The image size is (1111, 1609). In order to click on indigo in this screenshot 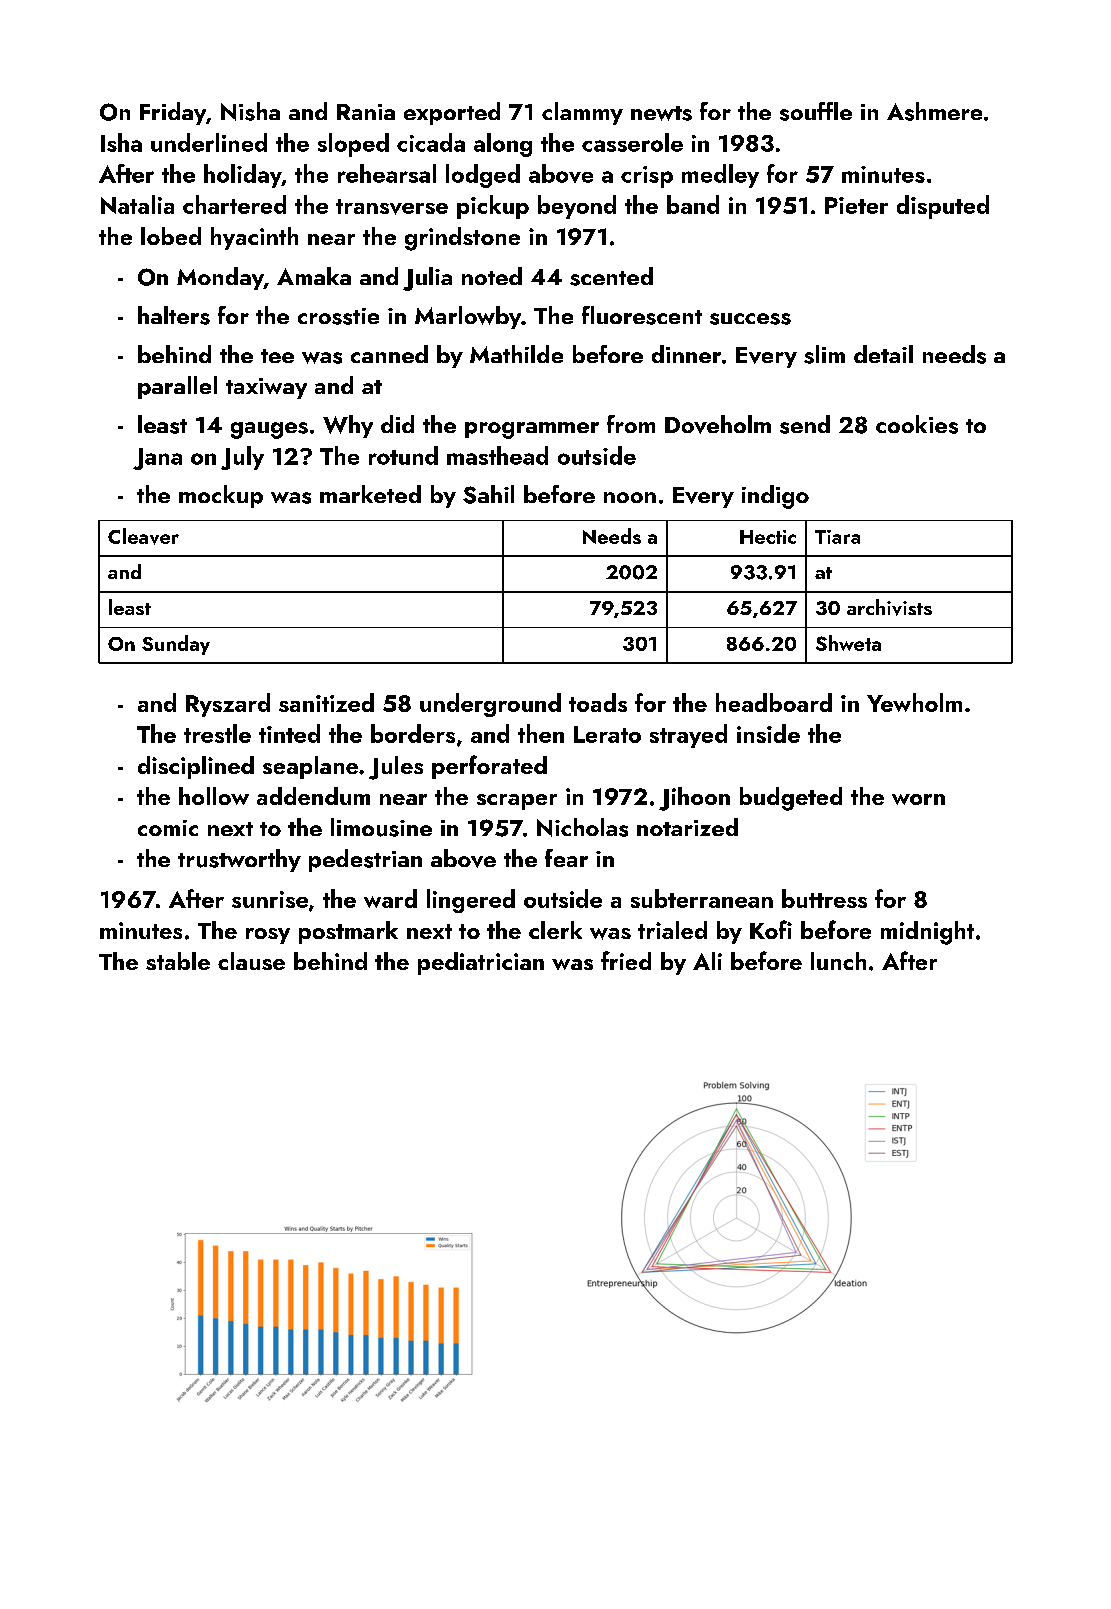, I will do `click(775, 497)`.
